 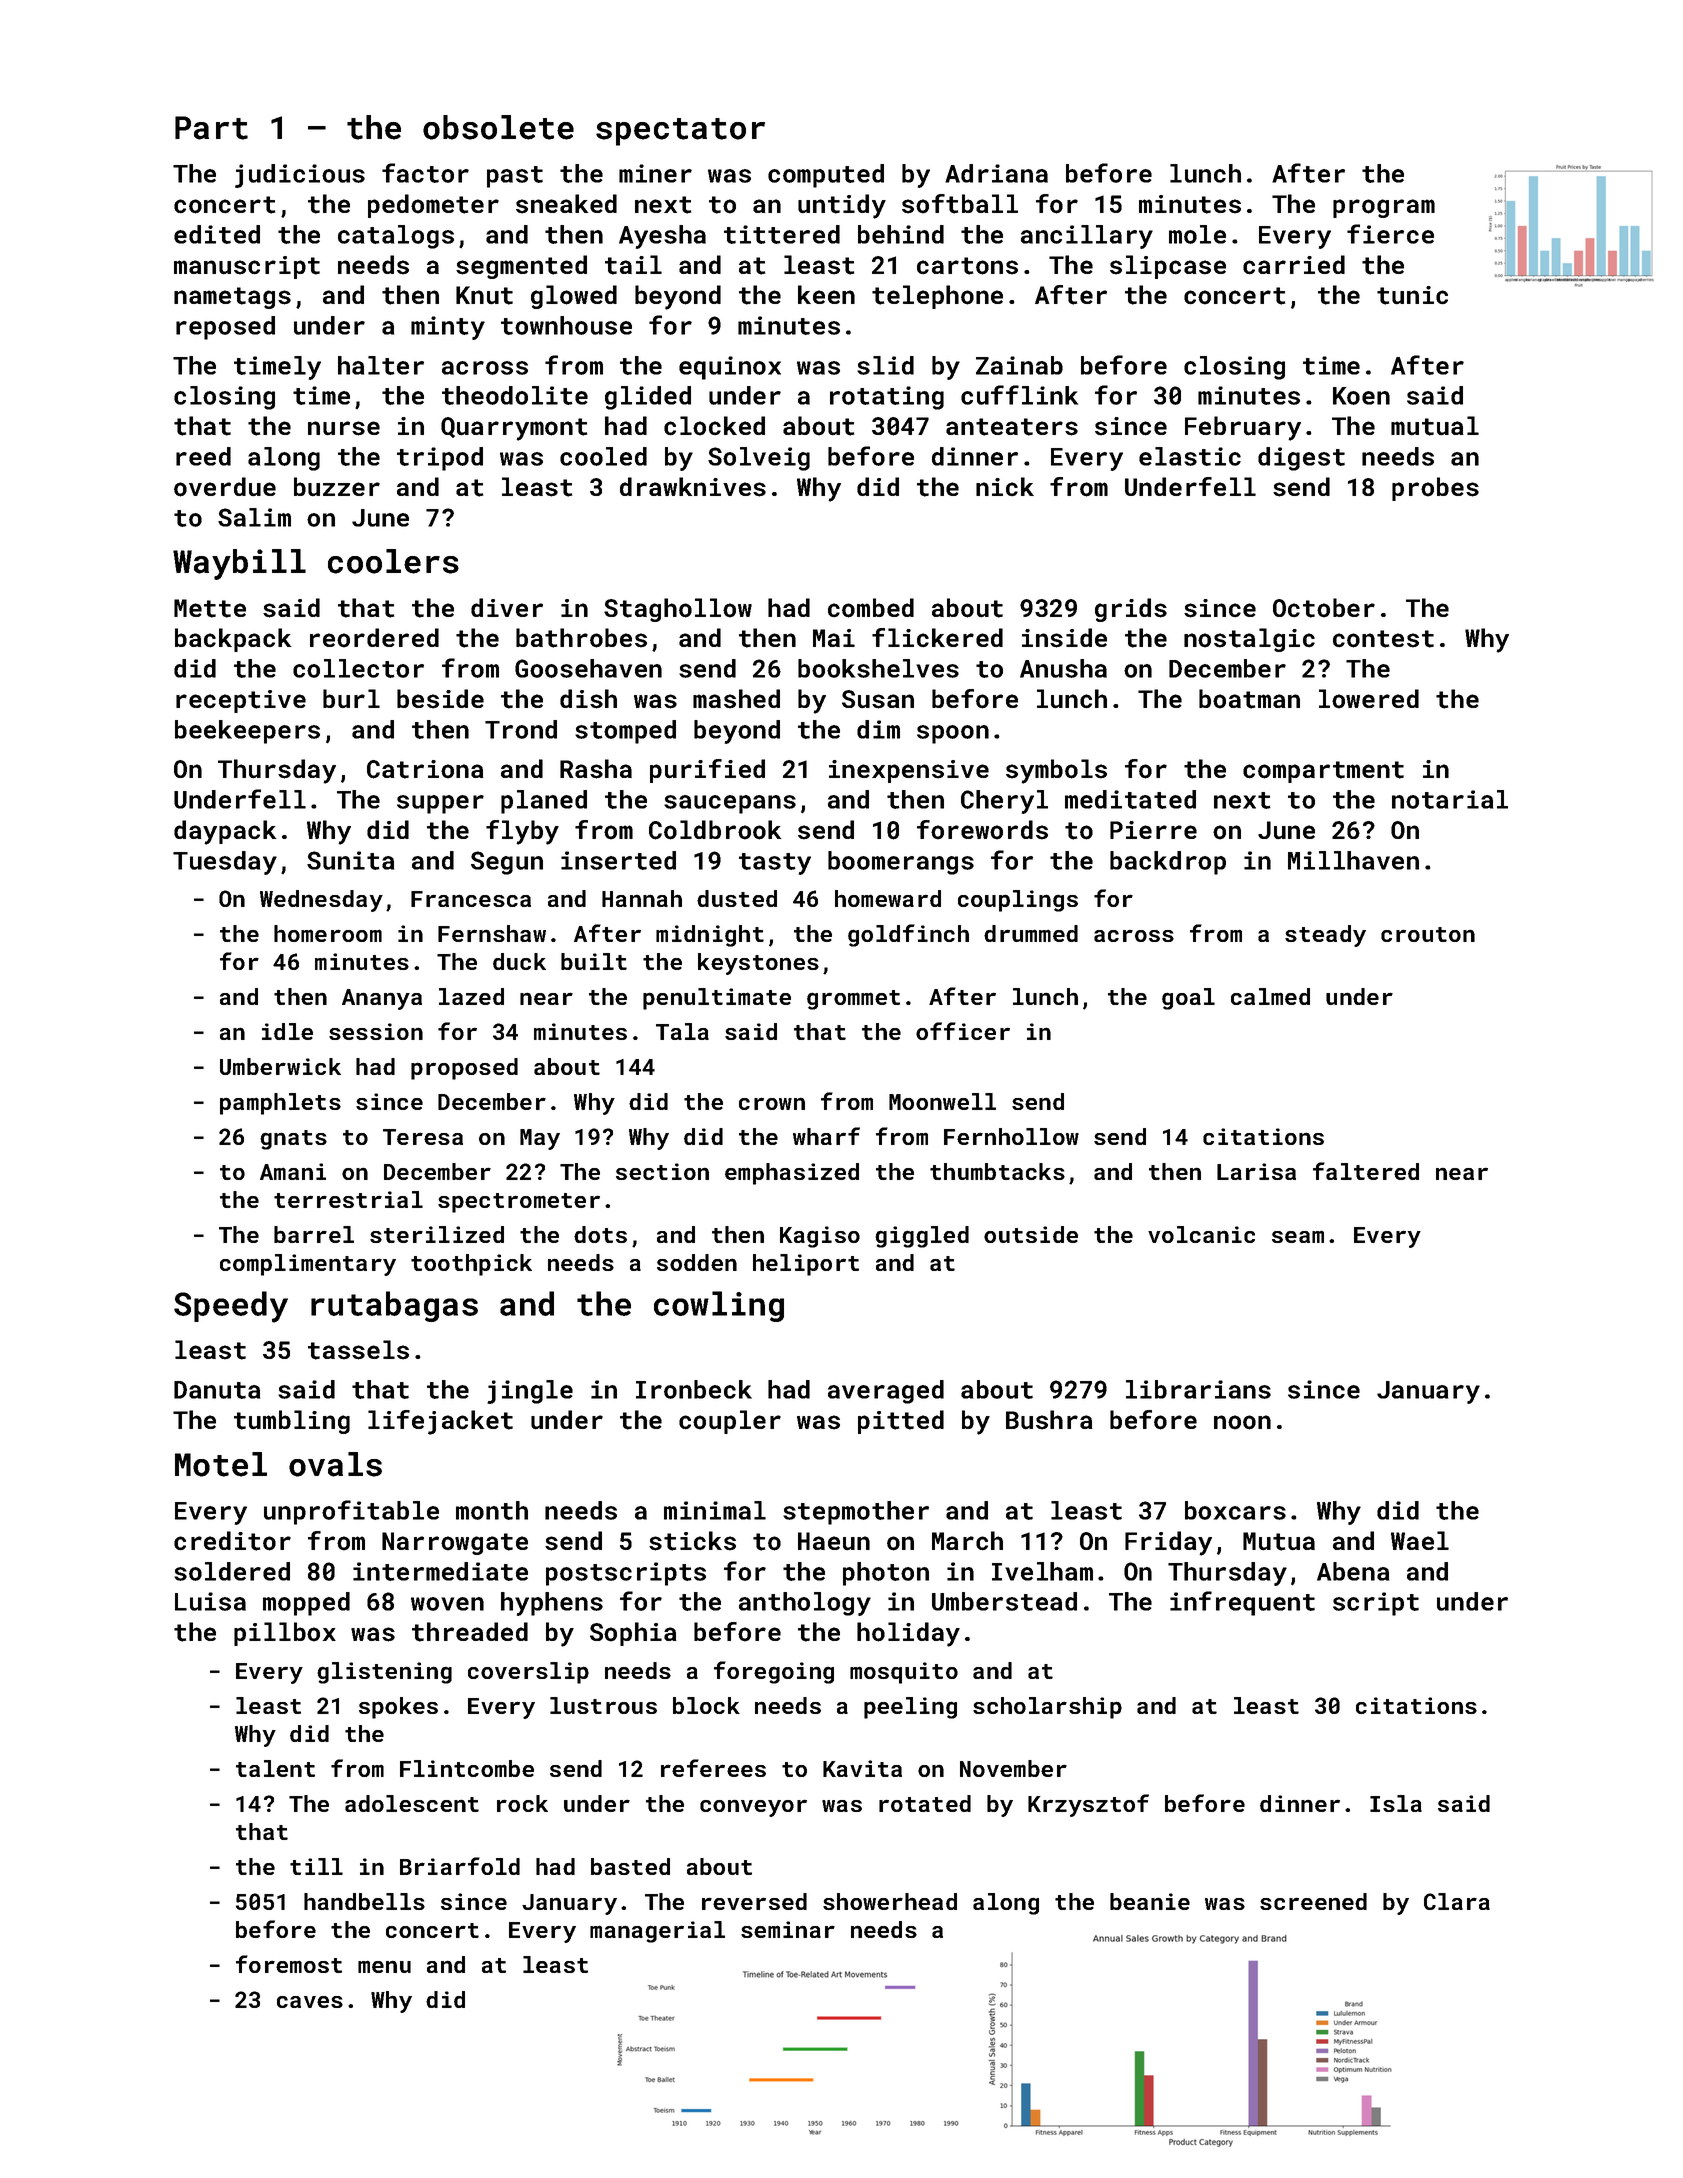 What do you see at coordinates (878, 729) in the screenshot?
I see `dim` at bounding box center [878, 729].
